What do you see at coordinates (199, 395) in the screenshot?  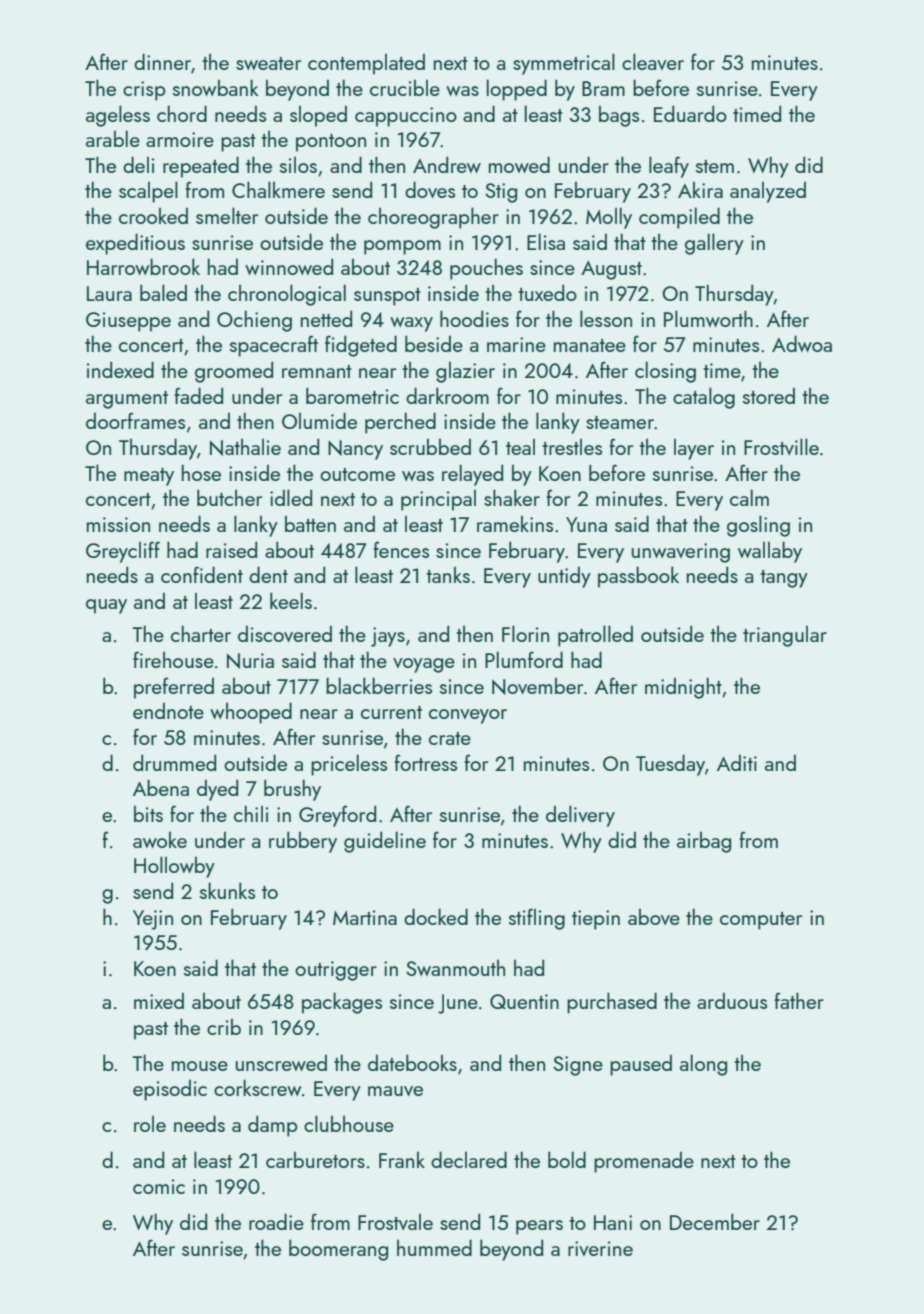 I see `faded` at bounding box center [199, 395].
